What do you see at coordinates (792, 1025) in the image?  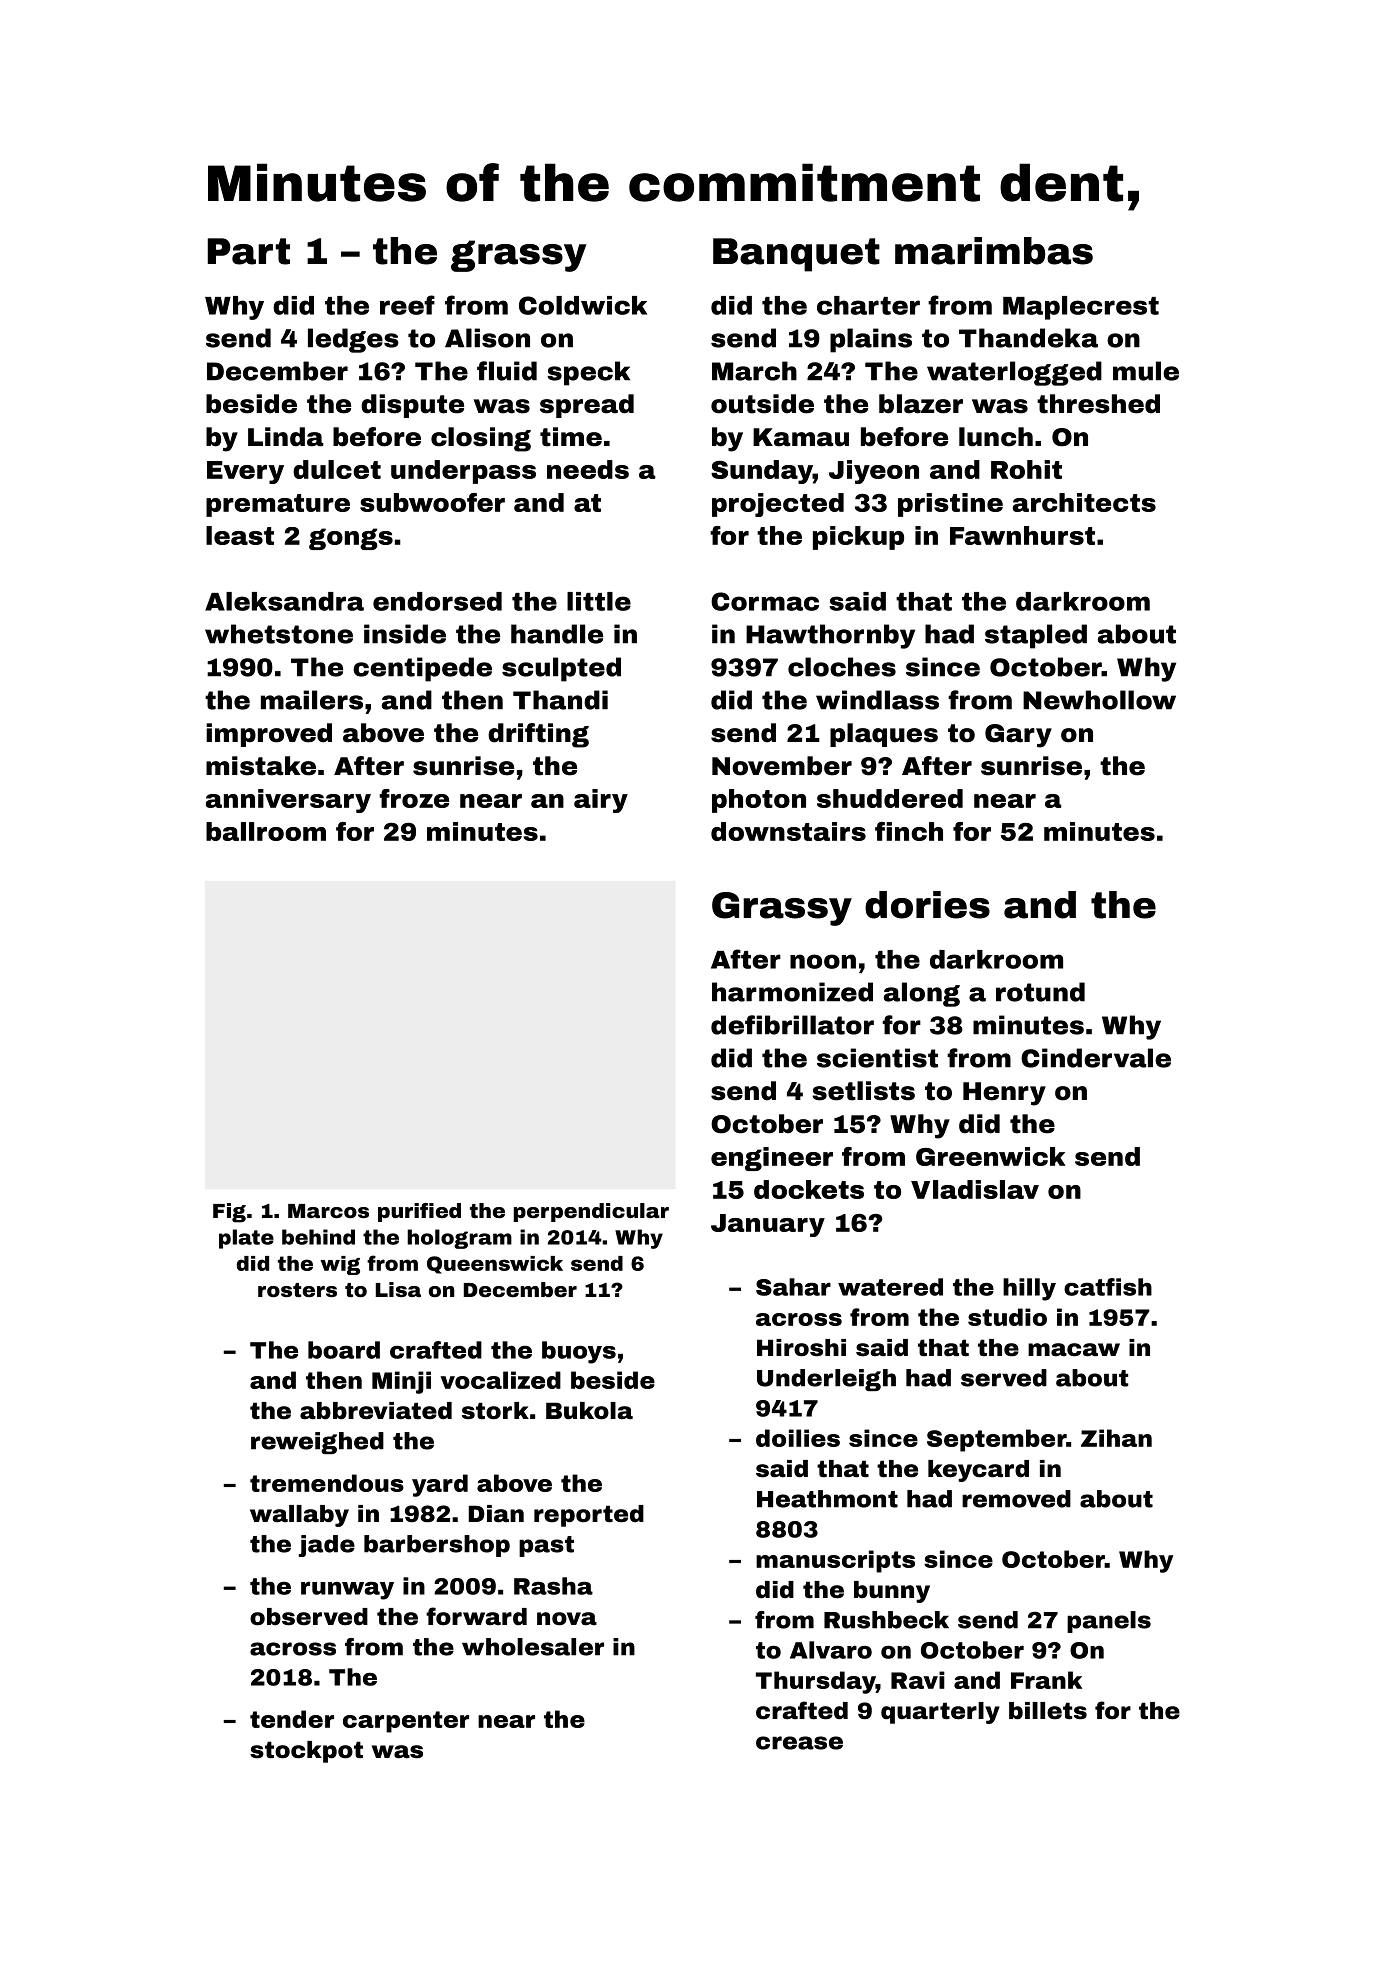 I see `defibrillator` at bounding box center [792, 1025].
